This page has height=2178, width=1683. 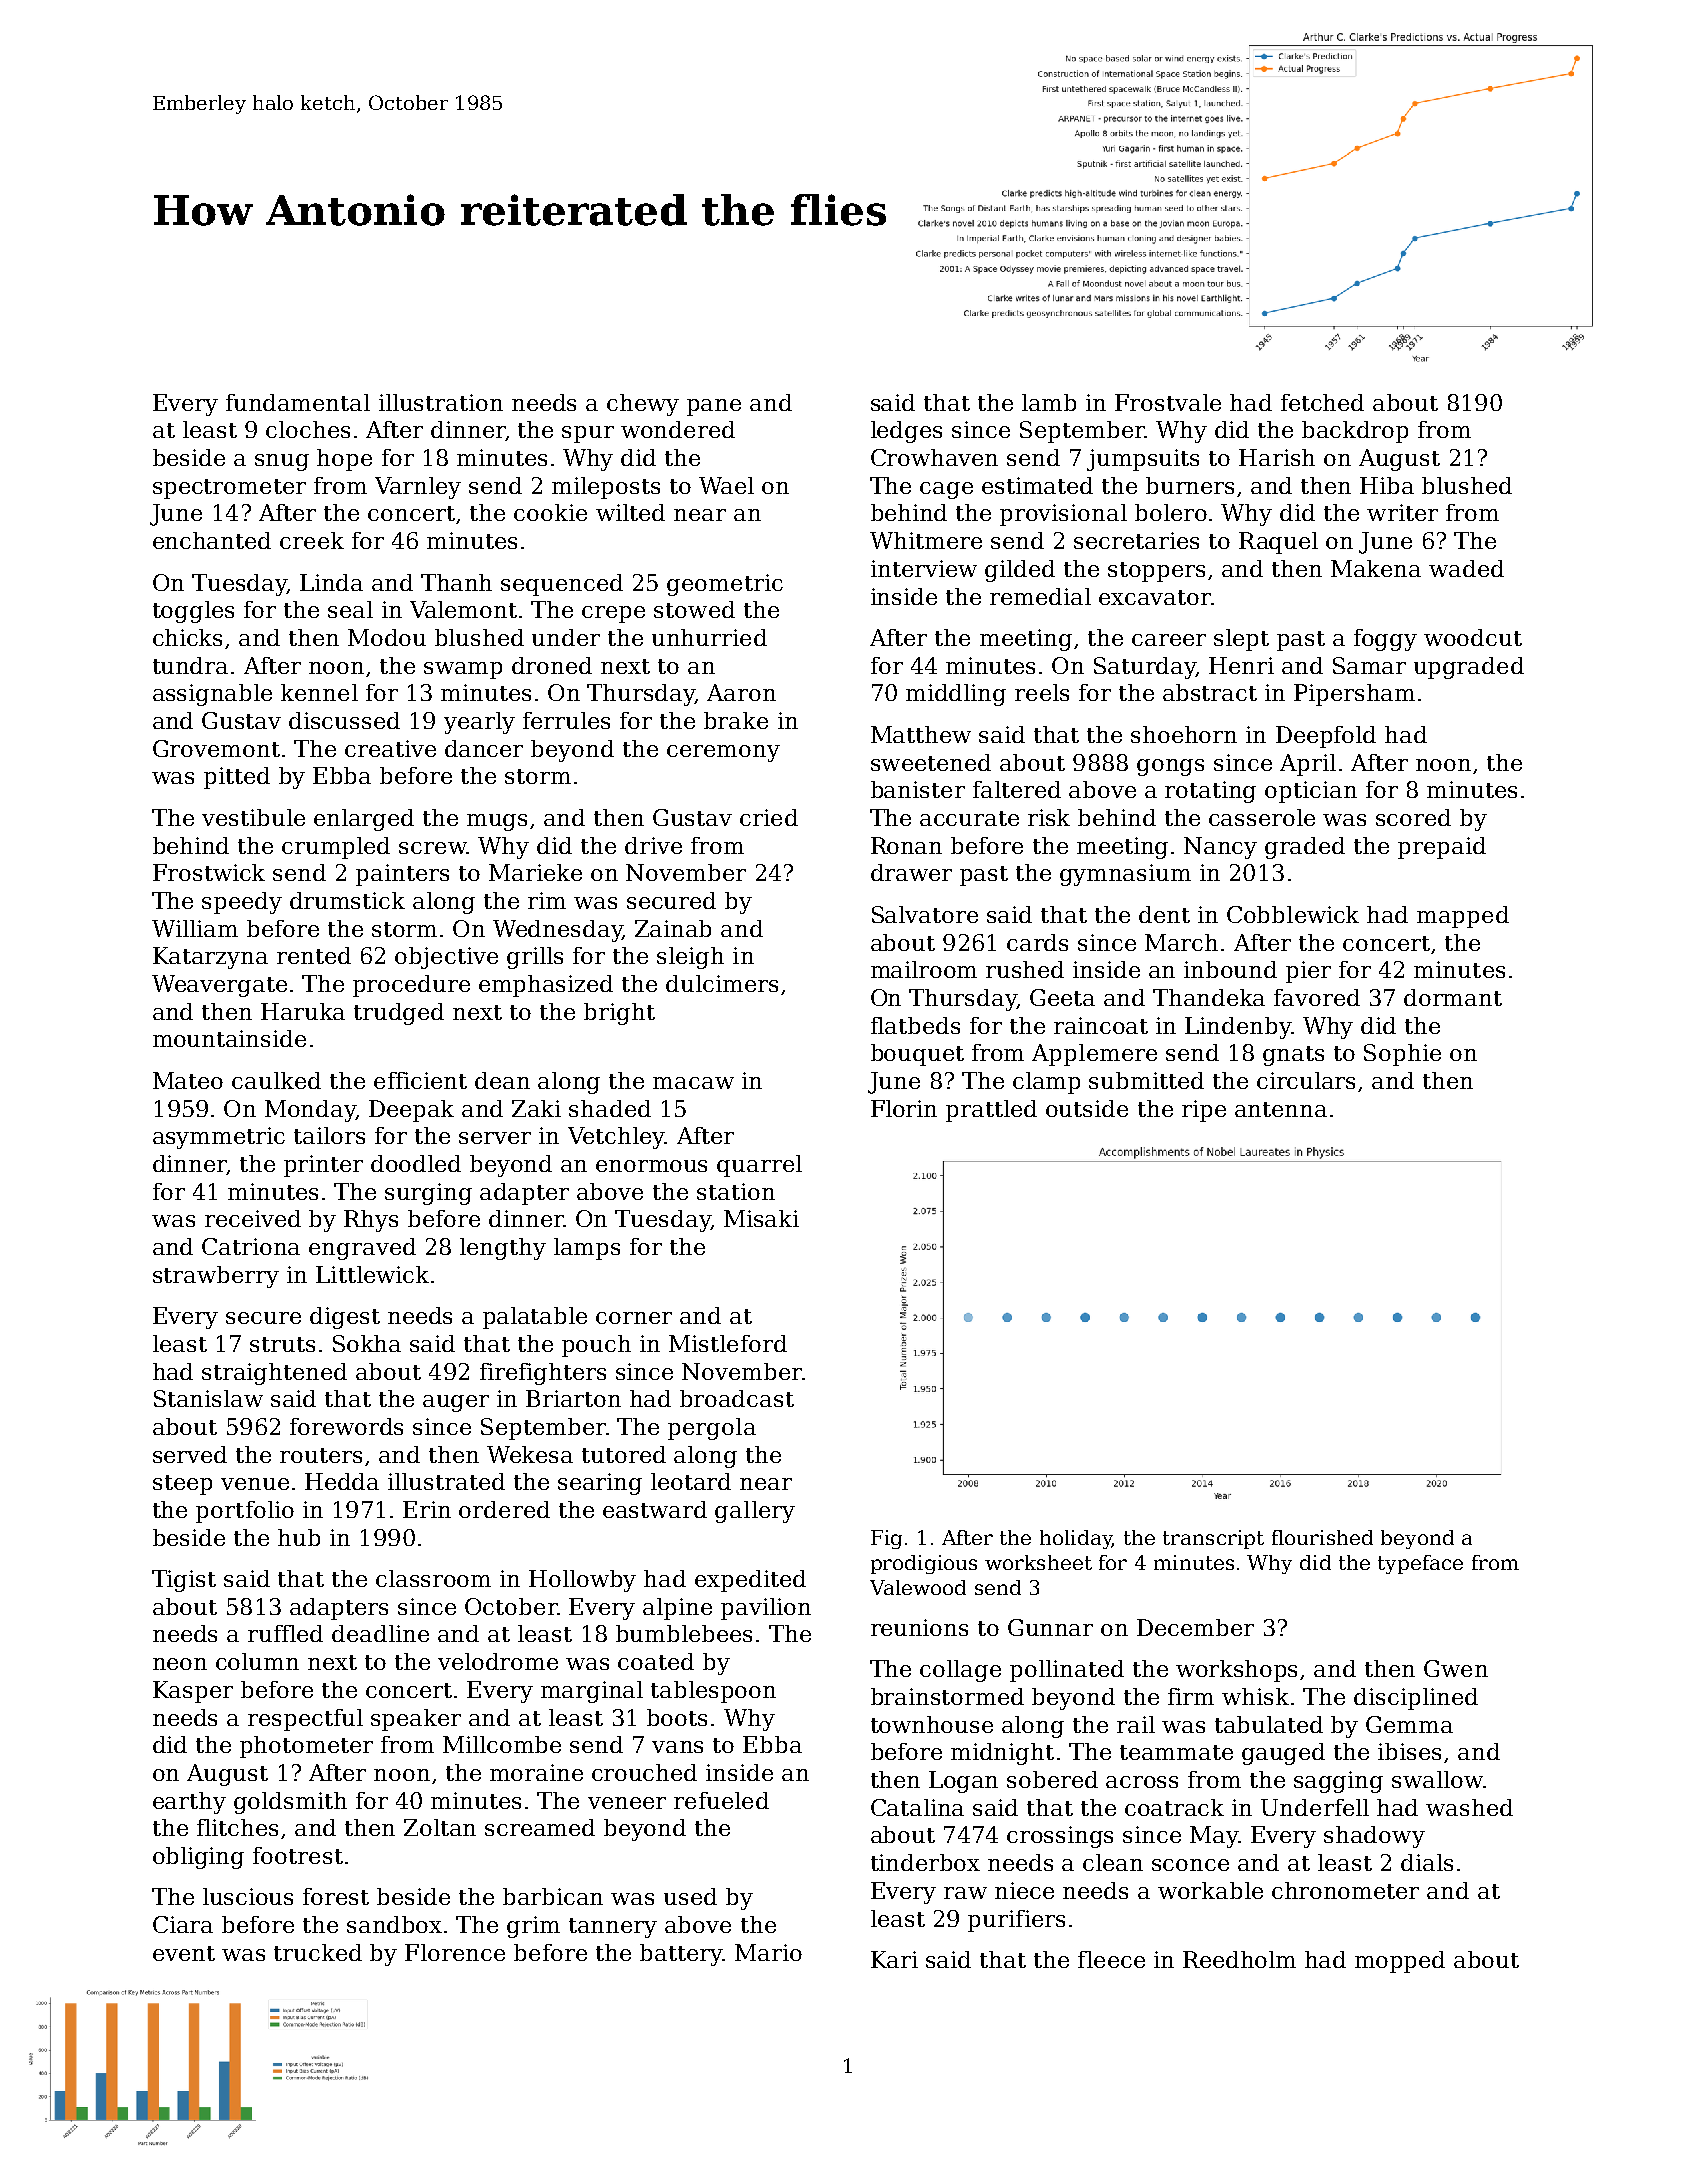 What do you see at coordinates (184, 1581) in the page?
I see `Tigist` at bounding box center [184, 1581].
